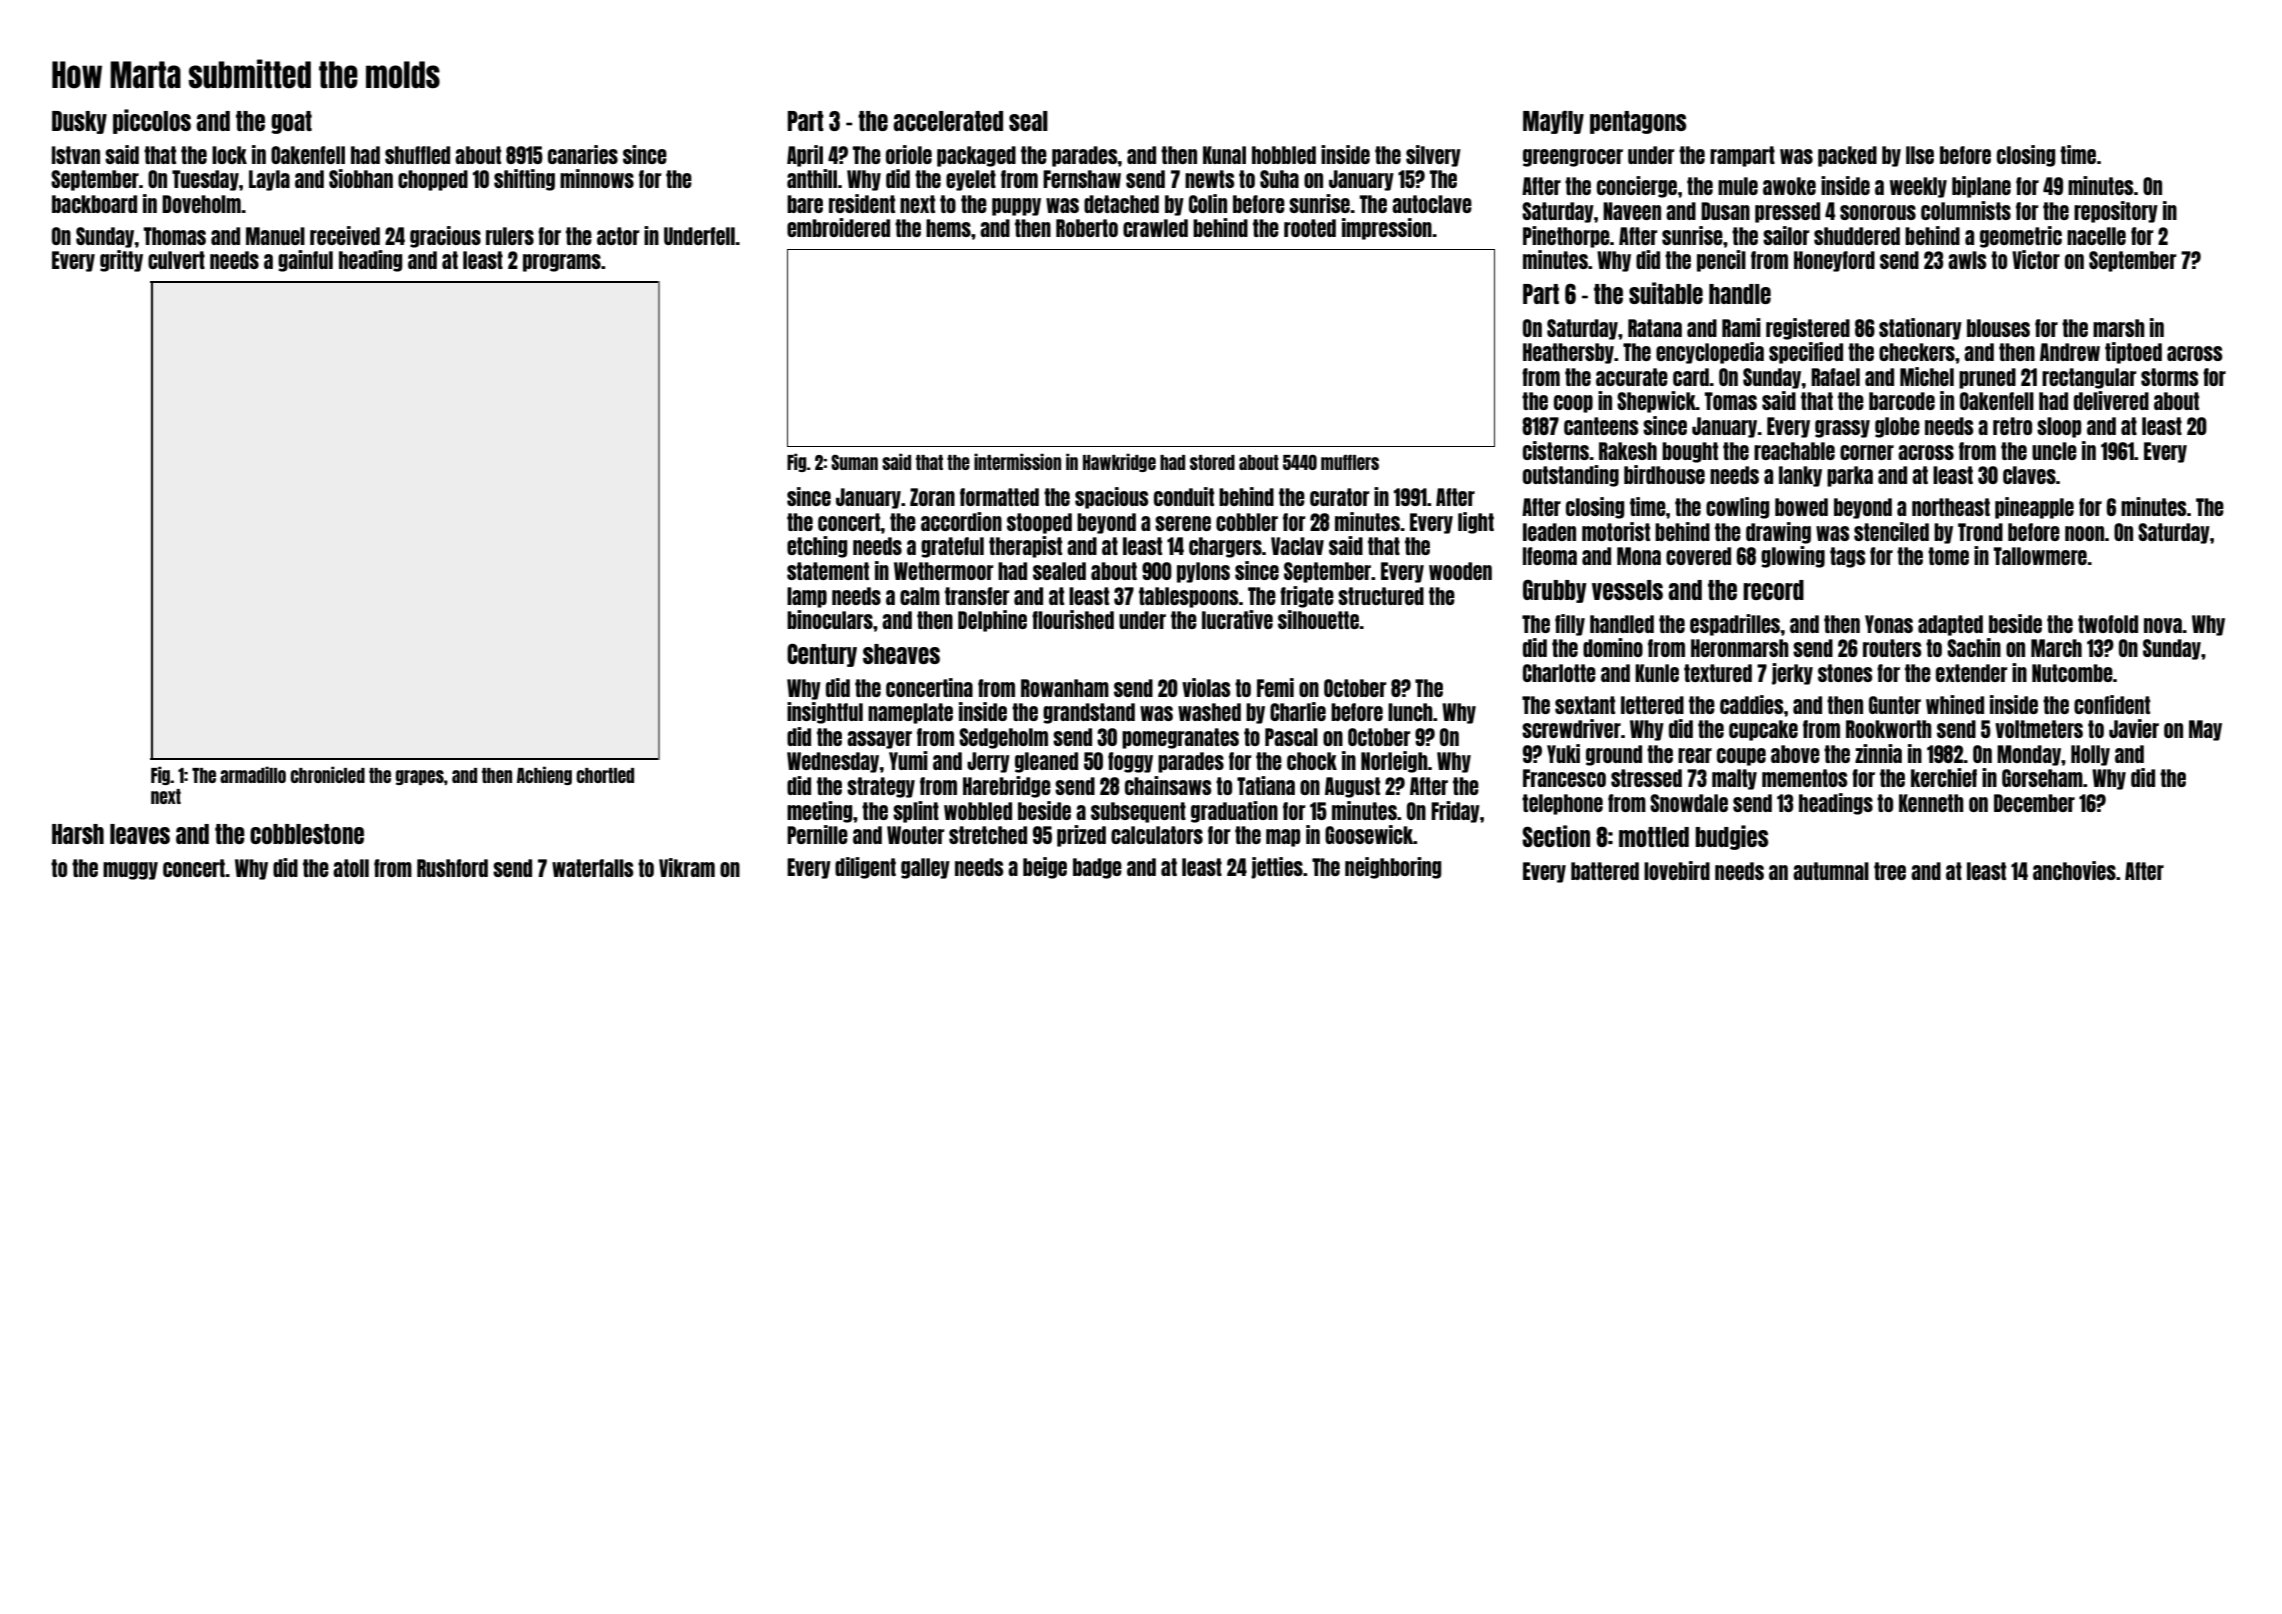  What do you see at coordinates (152, 121) in the screenshot?
I see `piccolos` at bounding box center [152, 121].
